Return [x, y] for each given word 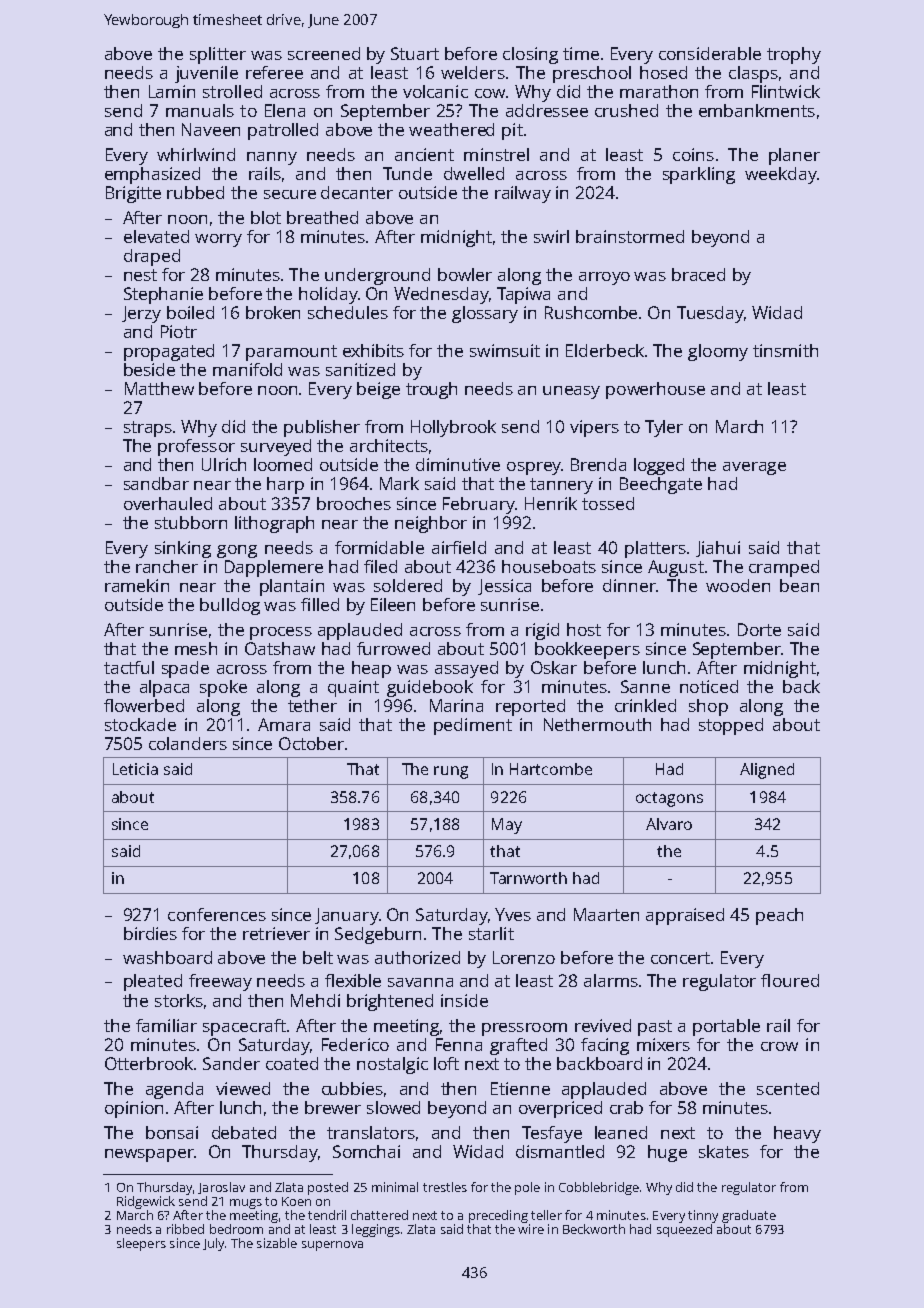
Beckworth [594, 1229]
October [311, 743]
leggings [376, 1230]
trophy [794, 55]
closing [530, 55]
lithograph [274, 524]
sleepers [141, 1244]
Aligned [767, 771]
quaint [353, 688]
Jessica [504, 587]
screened [324, 53]
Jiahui [718, 549]
